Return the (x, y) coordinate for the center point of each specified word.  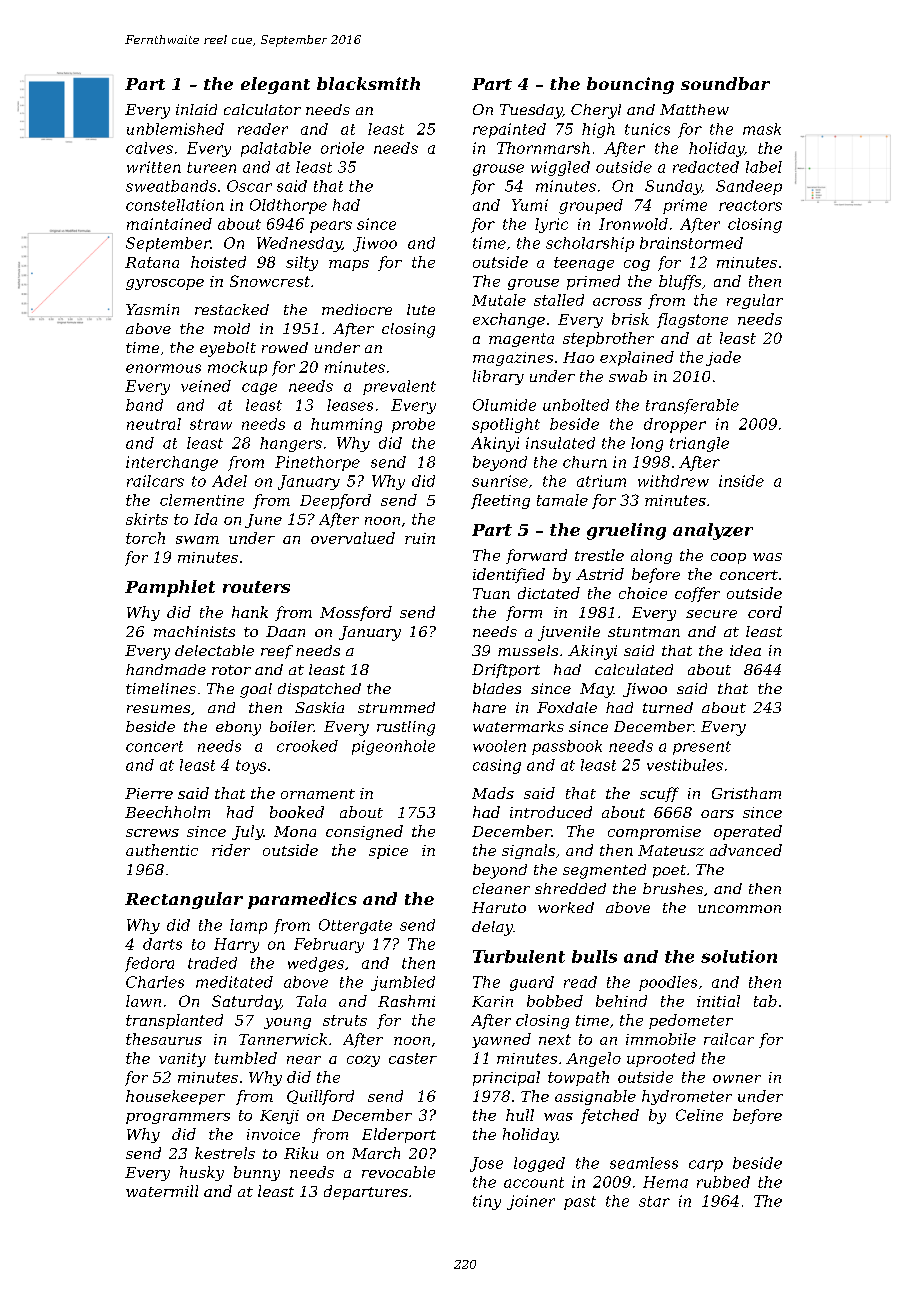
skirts (147, 519)
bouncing (630, 85)
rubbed (723, 1182)
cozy (363, 1061)
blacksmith (368, 83)
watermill (162, 1191)
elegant (275, 85)
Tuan (491, 593)
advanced (746, 850)
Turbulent (519, 956)
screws (152, 833)
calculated (634, 669)
